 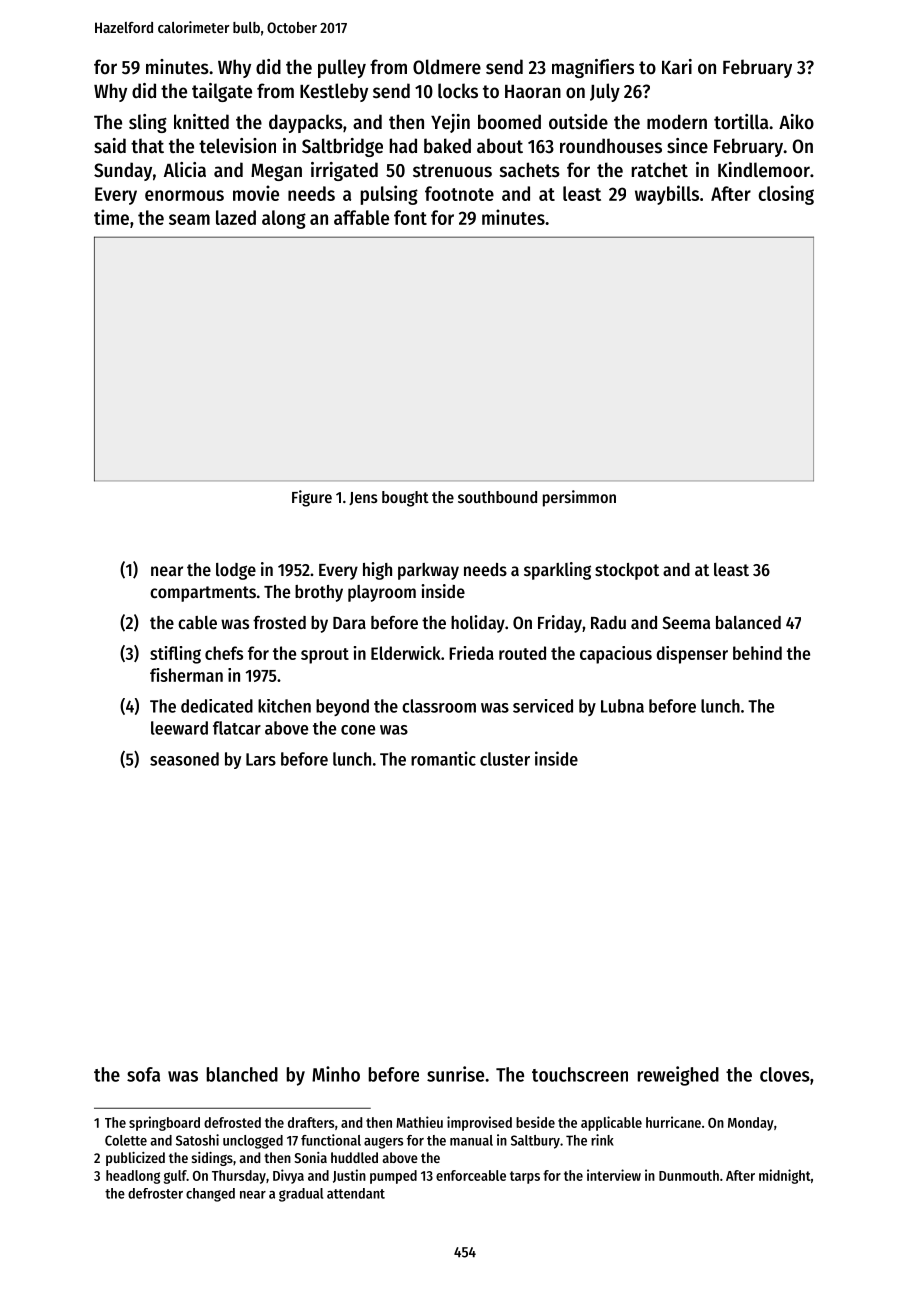 What do you see at coordinates (222, 92) in the page?
I see `tailgate` at bounding box center [222, 92].
